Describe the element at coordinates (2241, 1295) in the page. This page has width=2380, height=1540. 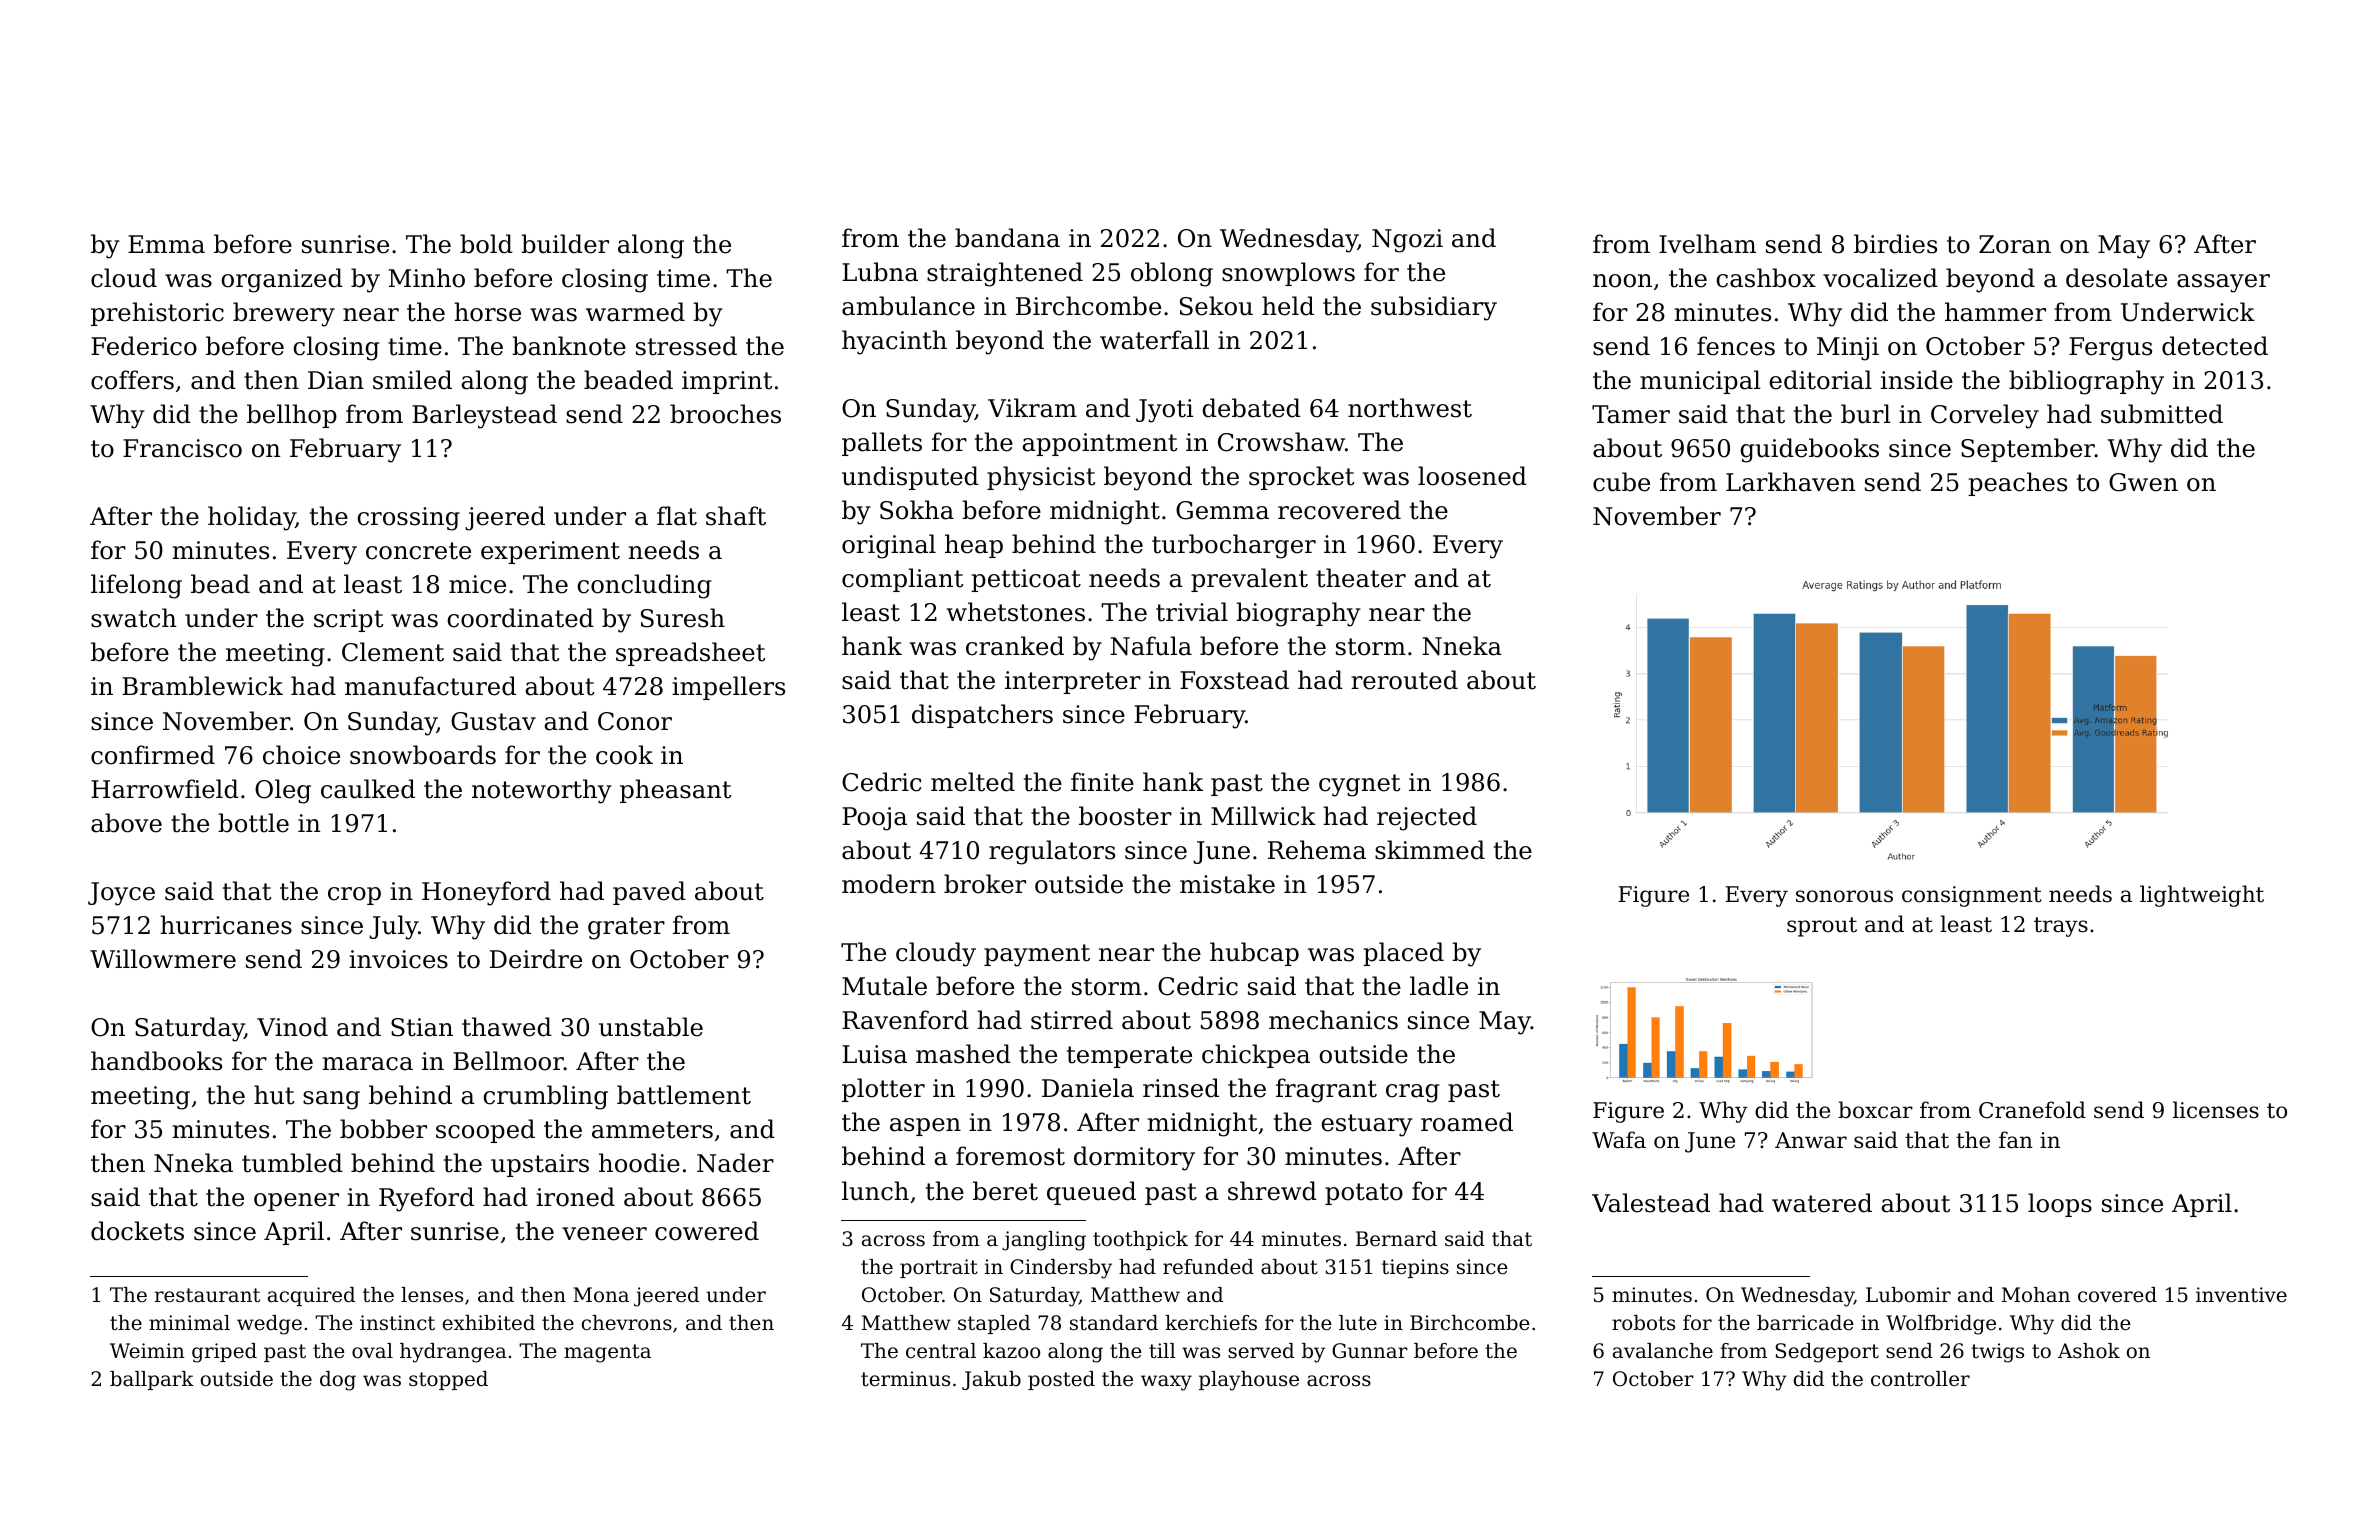
I see `inventive` at that location.
